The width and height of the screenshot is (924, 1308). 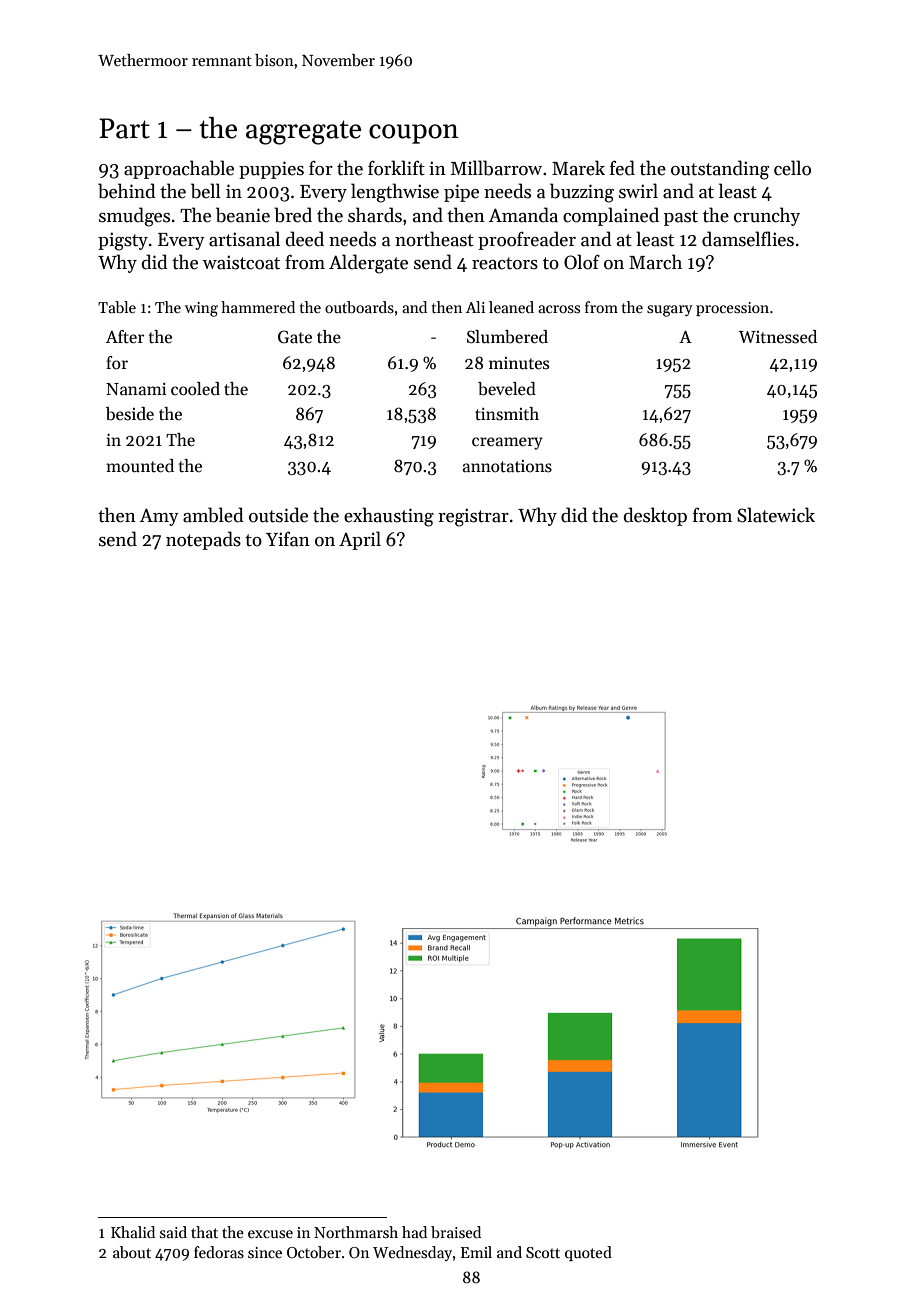 What do you see at coordinates (389, 517) in the screenshot?
I see `exhausting` at bounding box center [389, 517].
